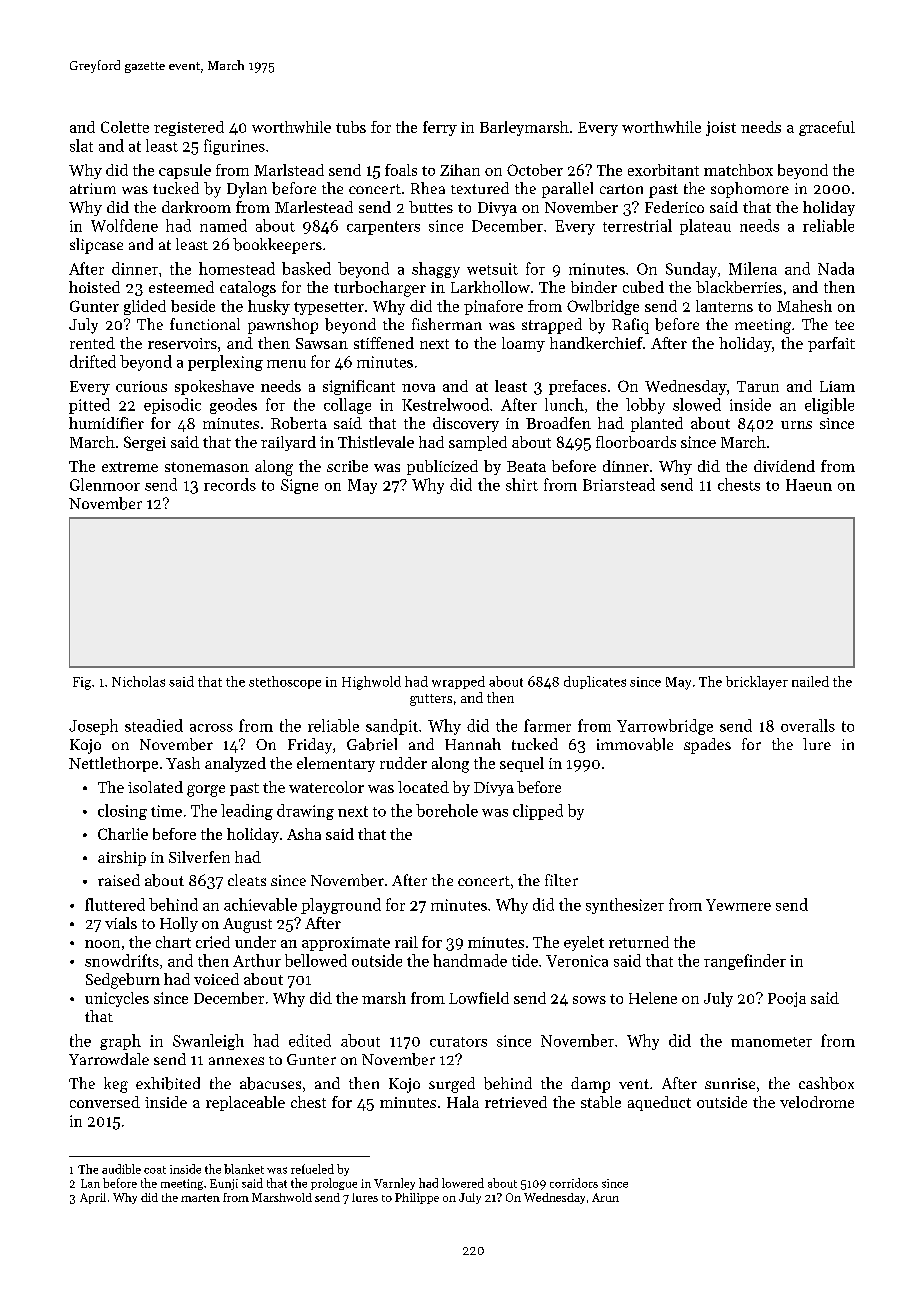 The image size is (924, 1308). Describe the element at coordinates (125, 127) in the document. I see `Colette` at that location.
